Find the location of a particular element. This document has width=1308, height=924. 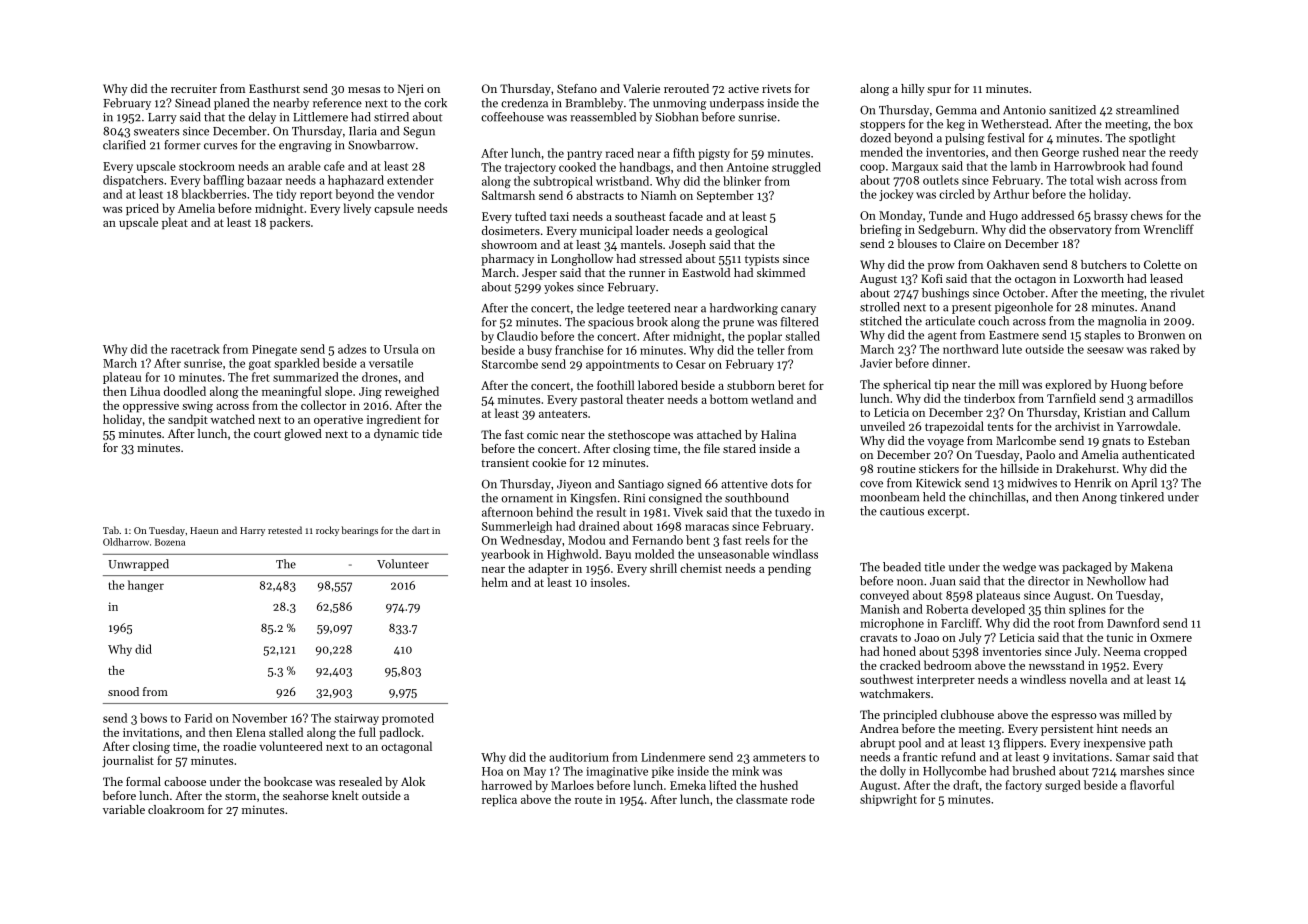

classmate is located at coordinates (762, 799).
